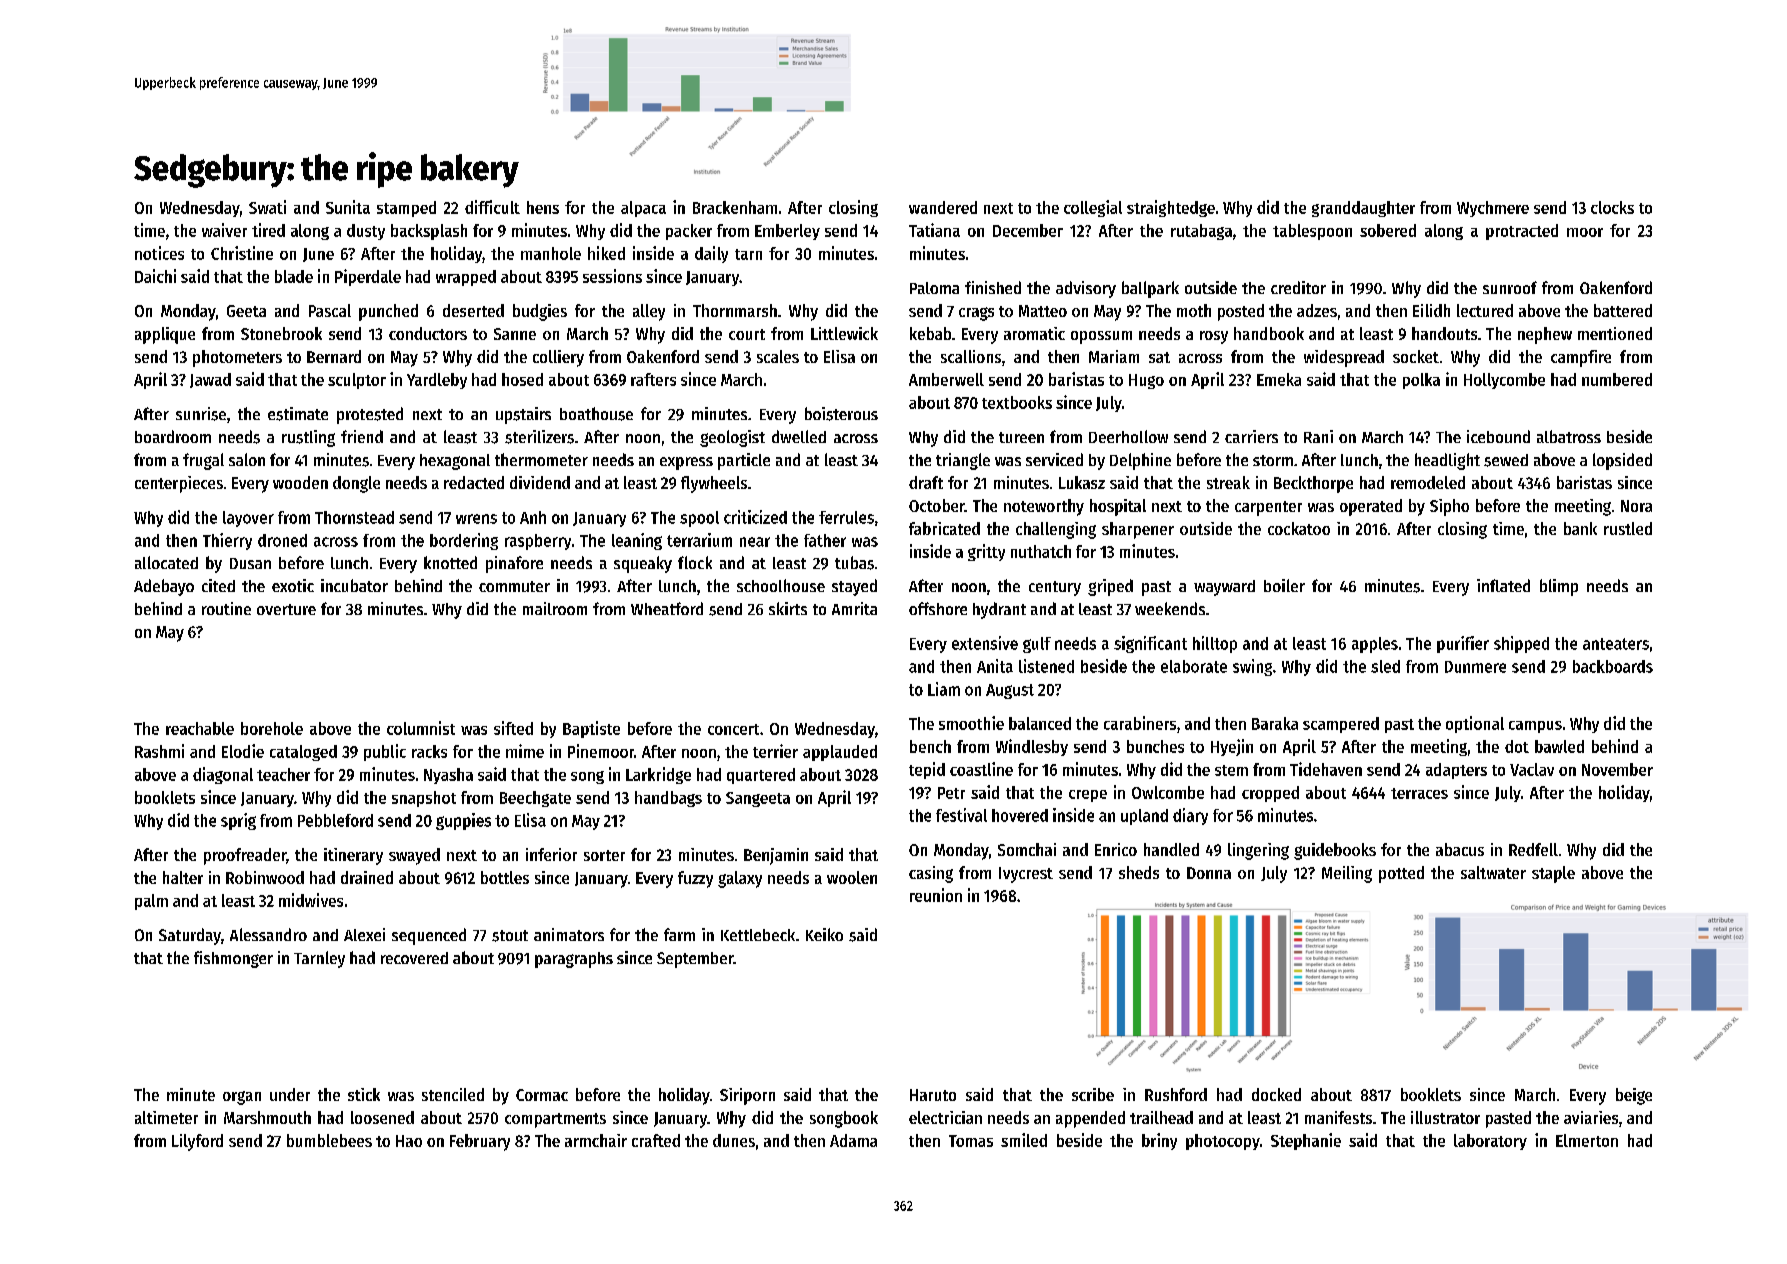  What do you see at coordinates (1214, 337) in the document?
I see `rosy` at bounding box center [1214, 337].
